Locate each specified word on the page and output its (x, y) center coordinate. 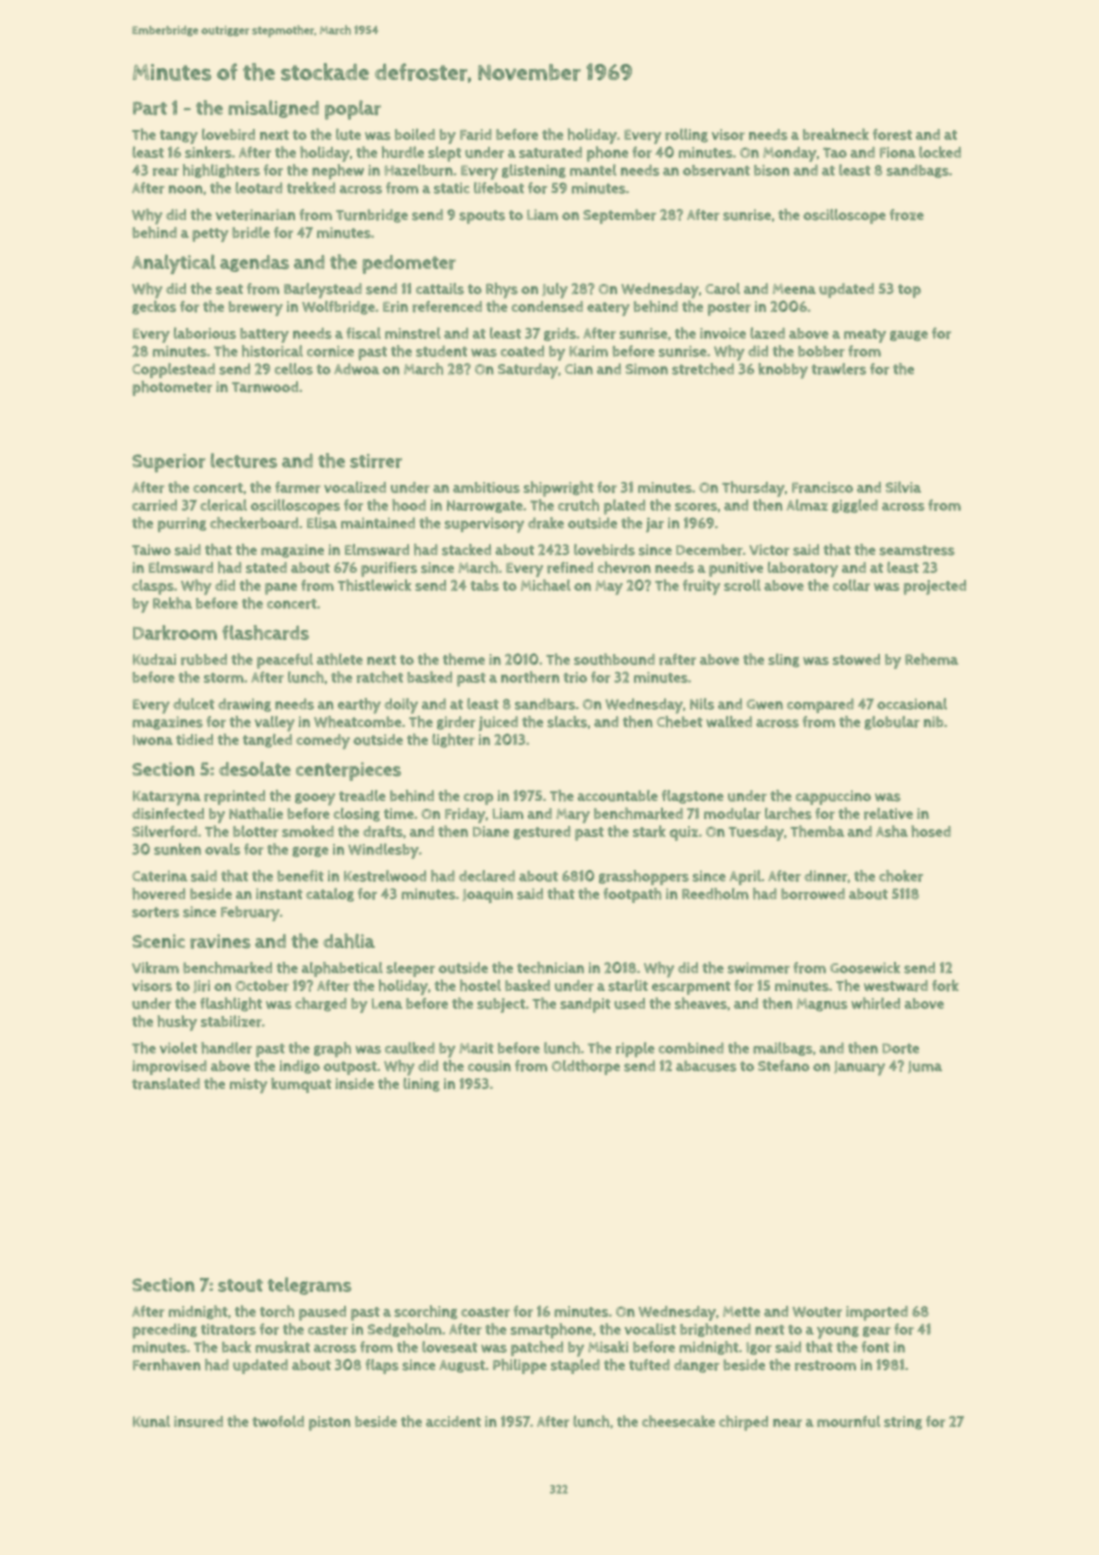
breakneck (836, 134)
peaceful (285, 661)
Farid (476, 135)
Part (150, 108)
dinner (825, 876)
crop (478, 799)
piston (330, 1423)
